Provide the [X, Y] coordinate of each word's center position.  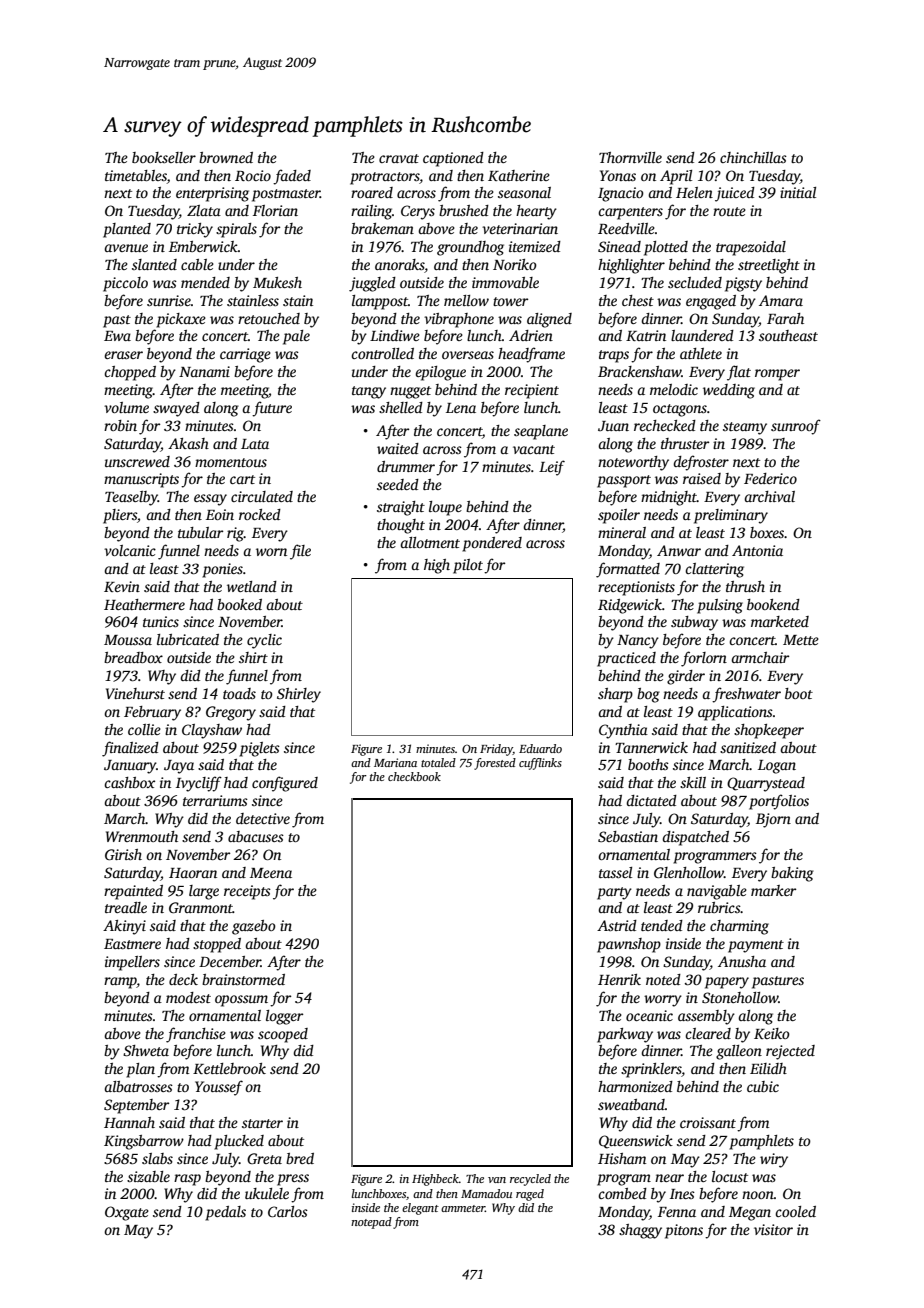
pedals [225, 1213]
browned [226, 157]
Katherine [519, 175]
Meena [271, 873]
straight [401, 508]
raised [702, 478]
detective [263, 818]
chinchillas [753, 157]
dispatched [695, 838]
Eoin [220, 514]
